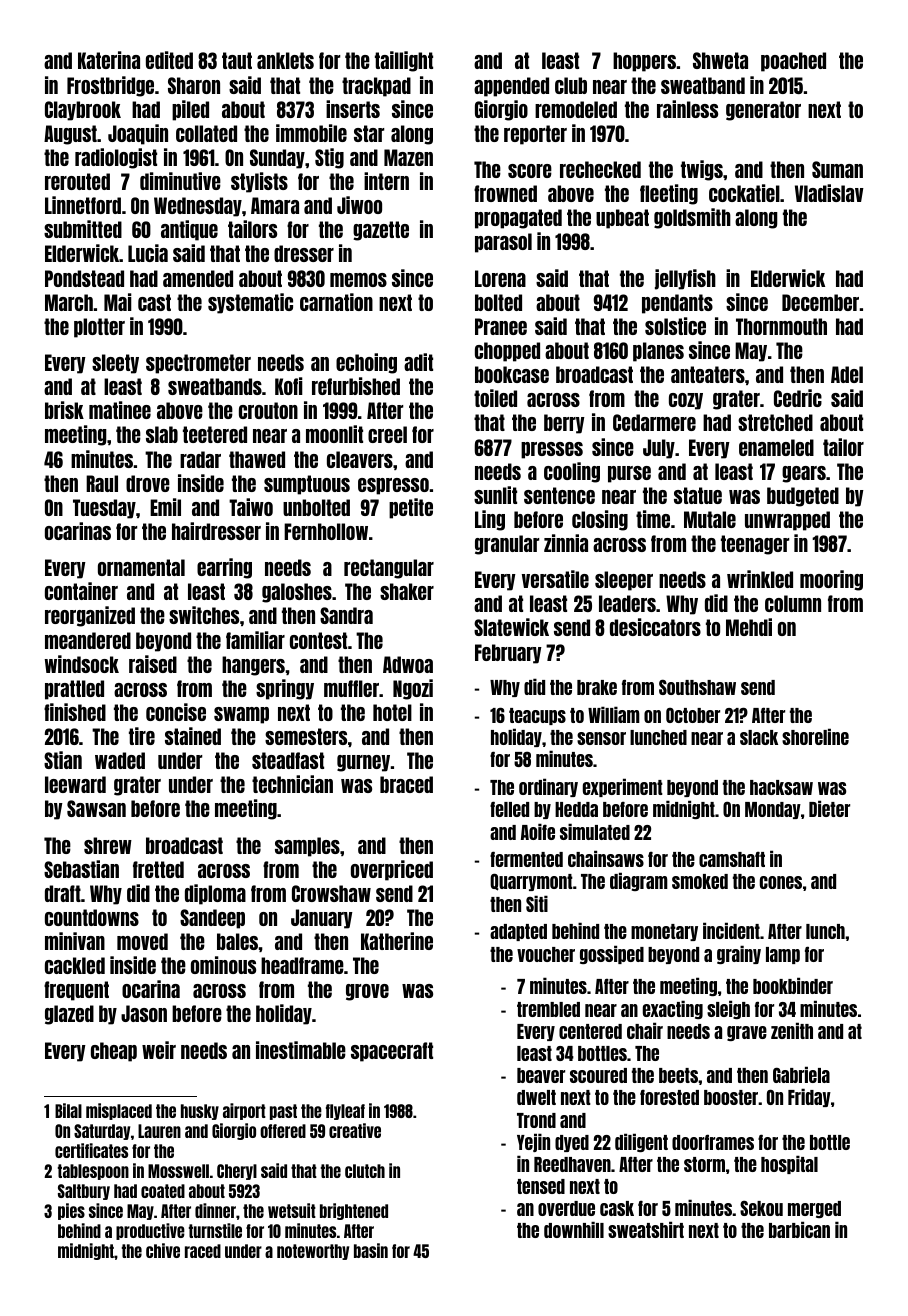 The height and width of the image is (1316, 908). Describe the element at coordinates (749, 627) in the image. I see `Mehdi` at that location.
